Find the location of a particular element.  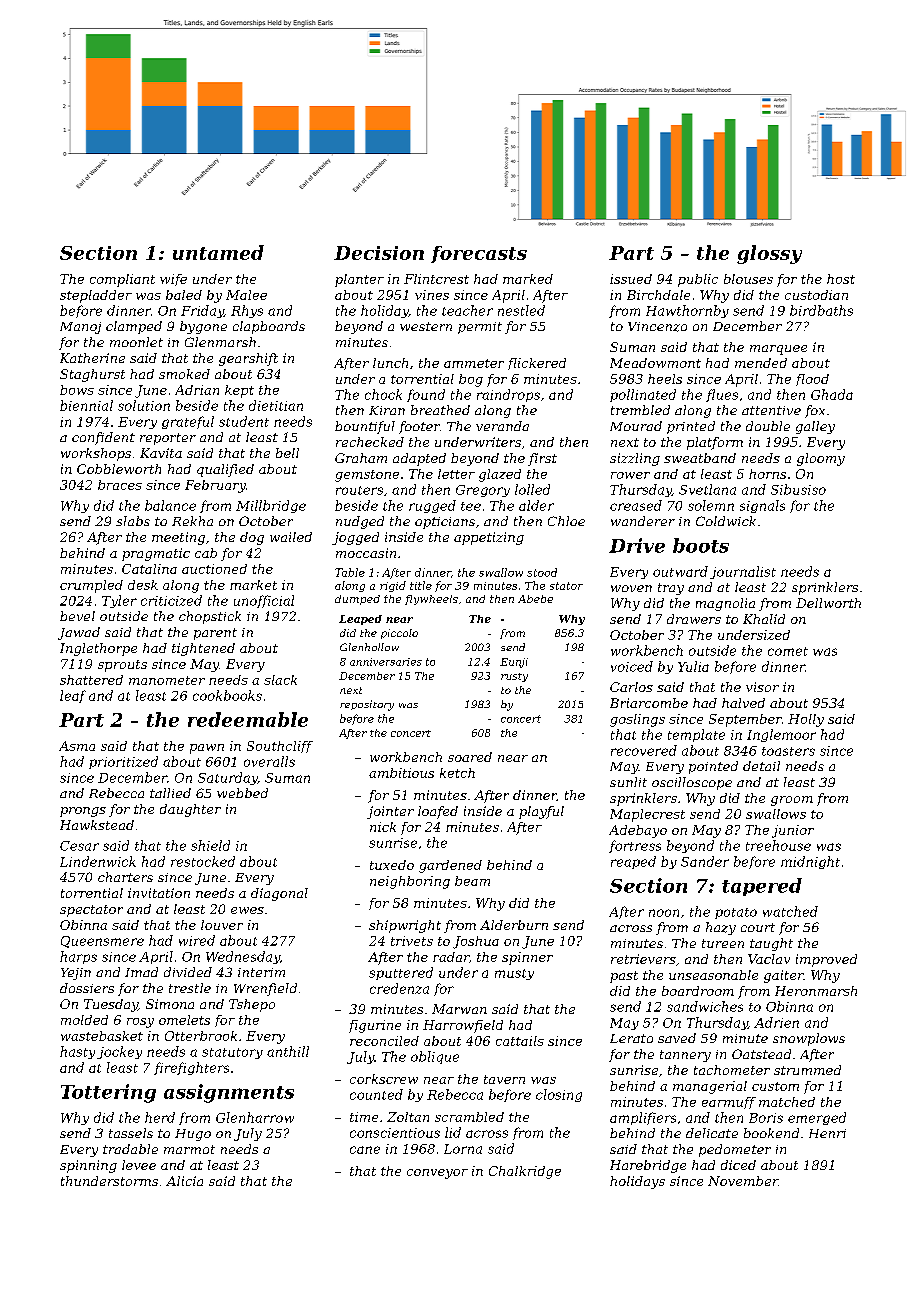

Decision is located at coordinates (379, 253).
